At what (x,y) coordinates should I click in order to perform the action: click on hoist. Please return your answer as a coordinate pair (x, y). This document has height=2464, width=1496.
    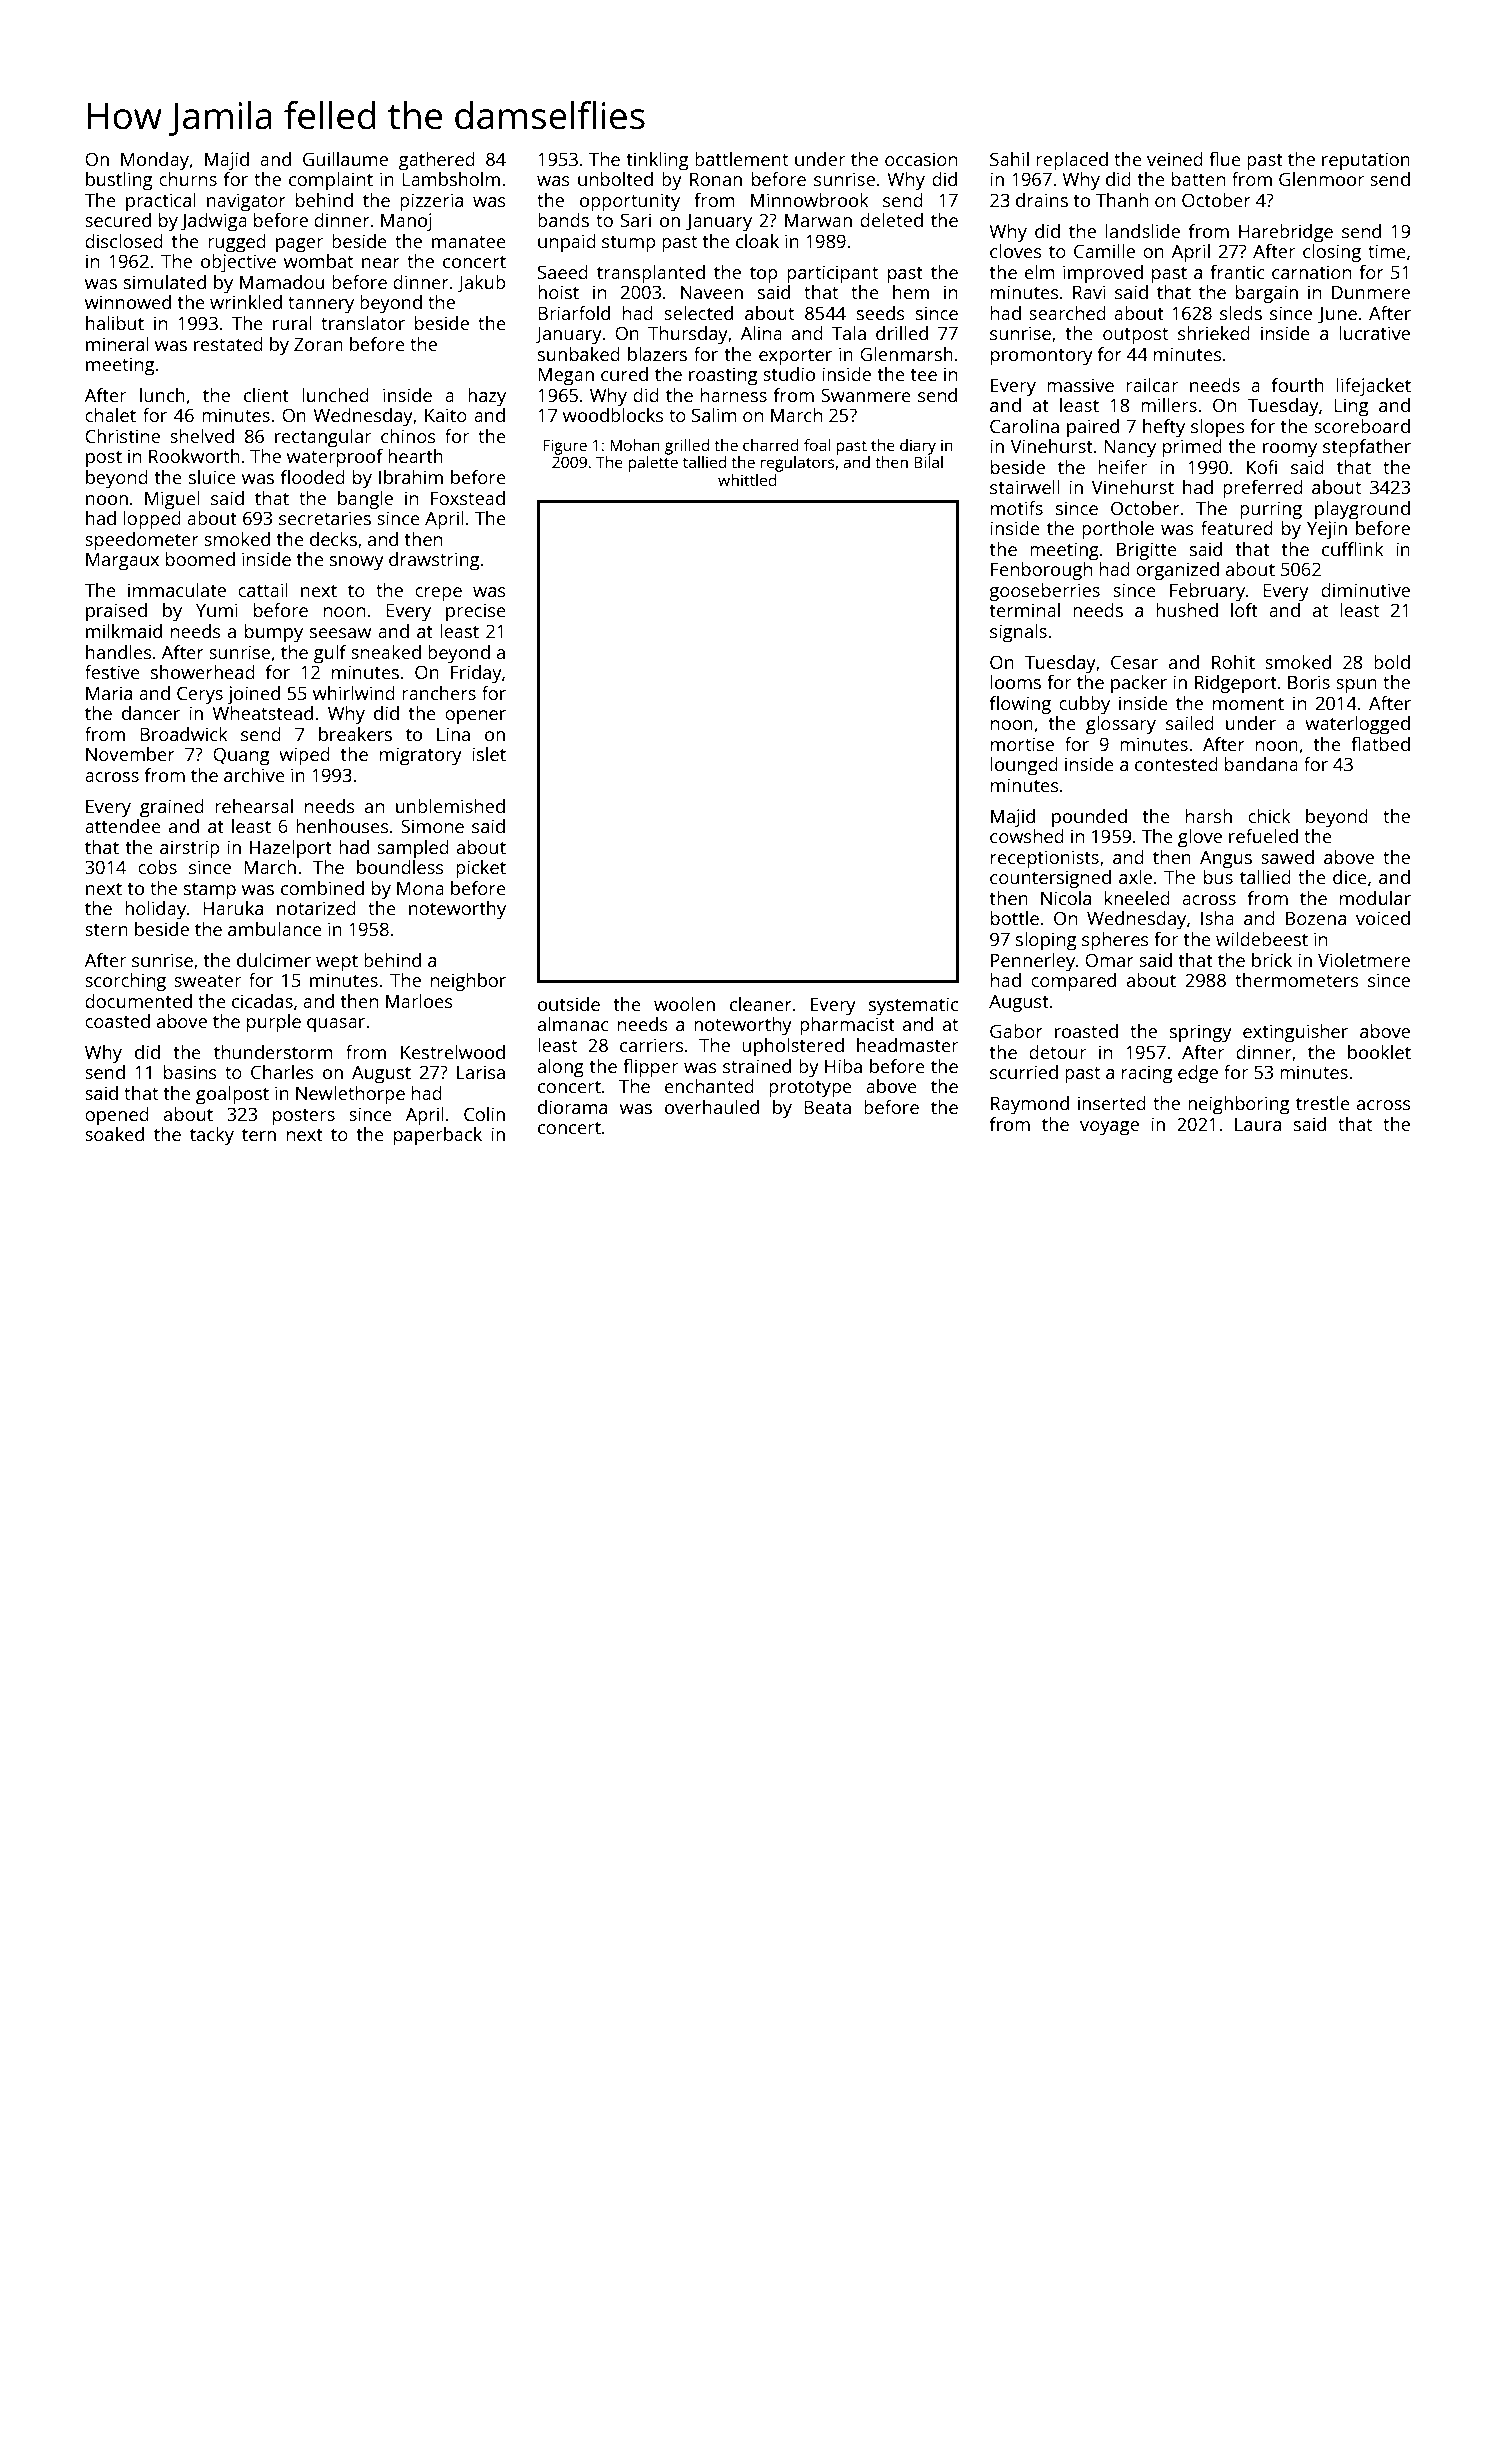
    Looking at the image, I should click on (558, 292).
